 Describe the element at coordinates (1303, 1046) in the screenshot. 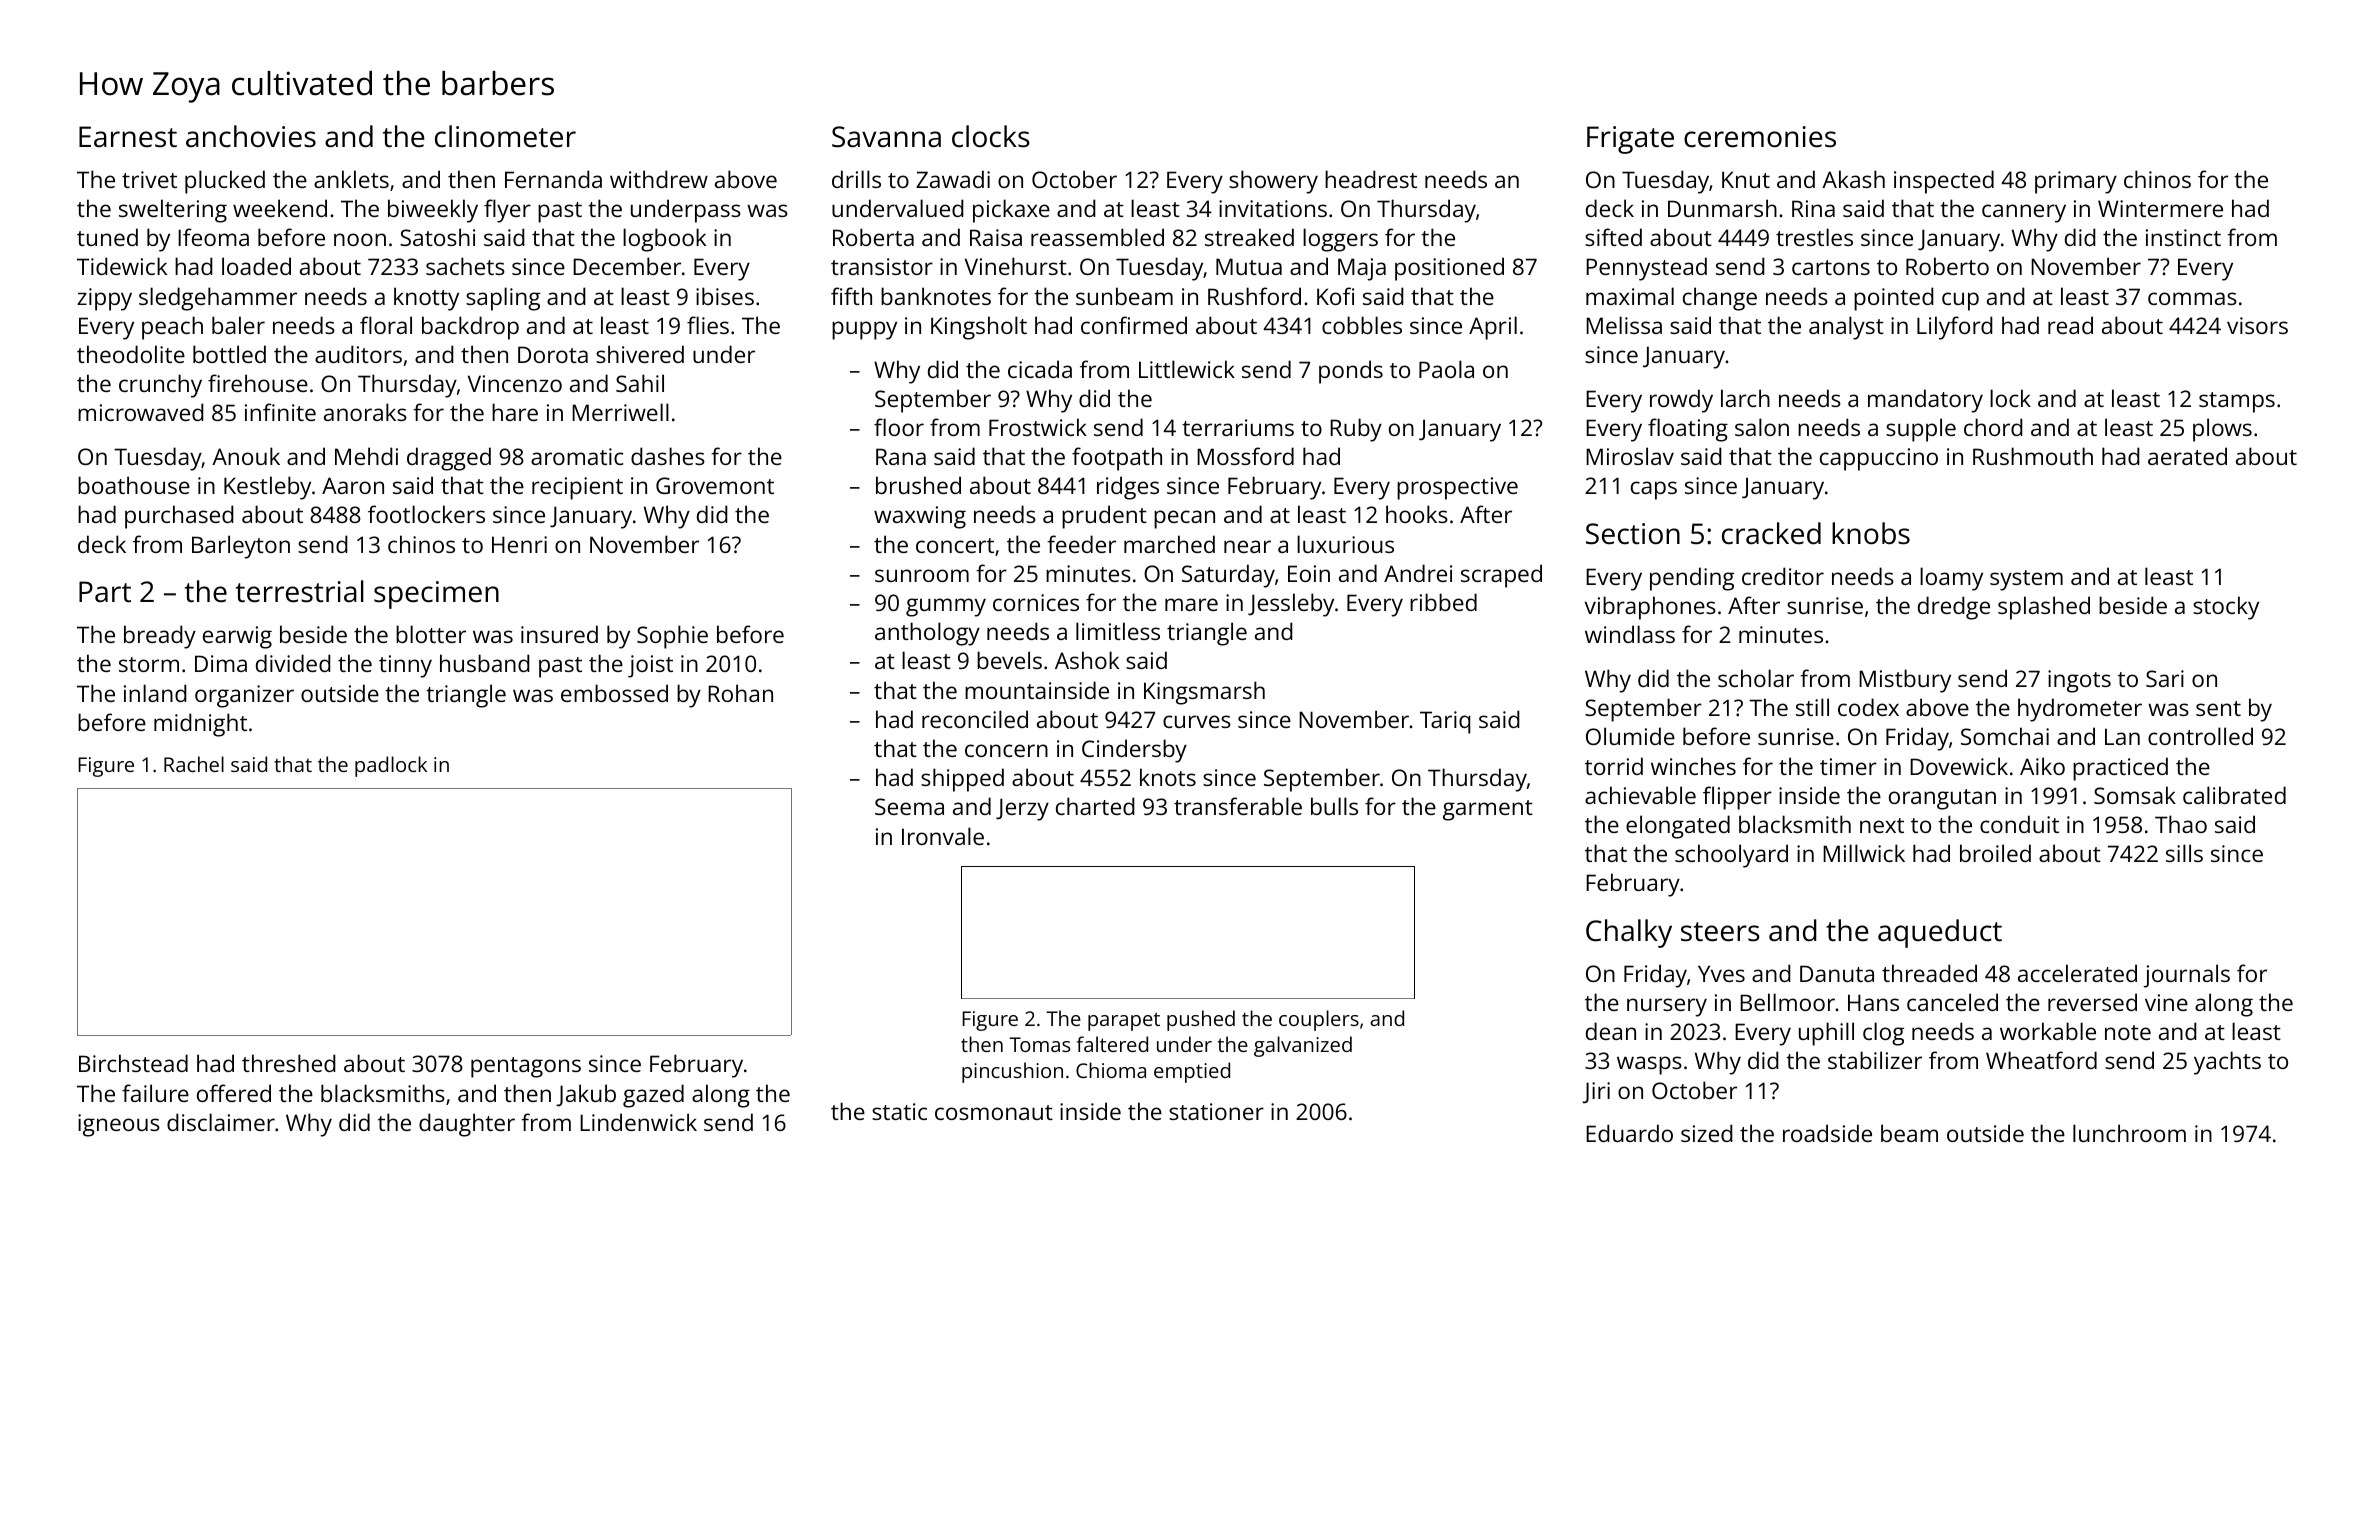

I see `galvanized` at that location.
